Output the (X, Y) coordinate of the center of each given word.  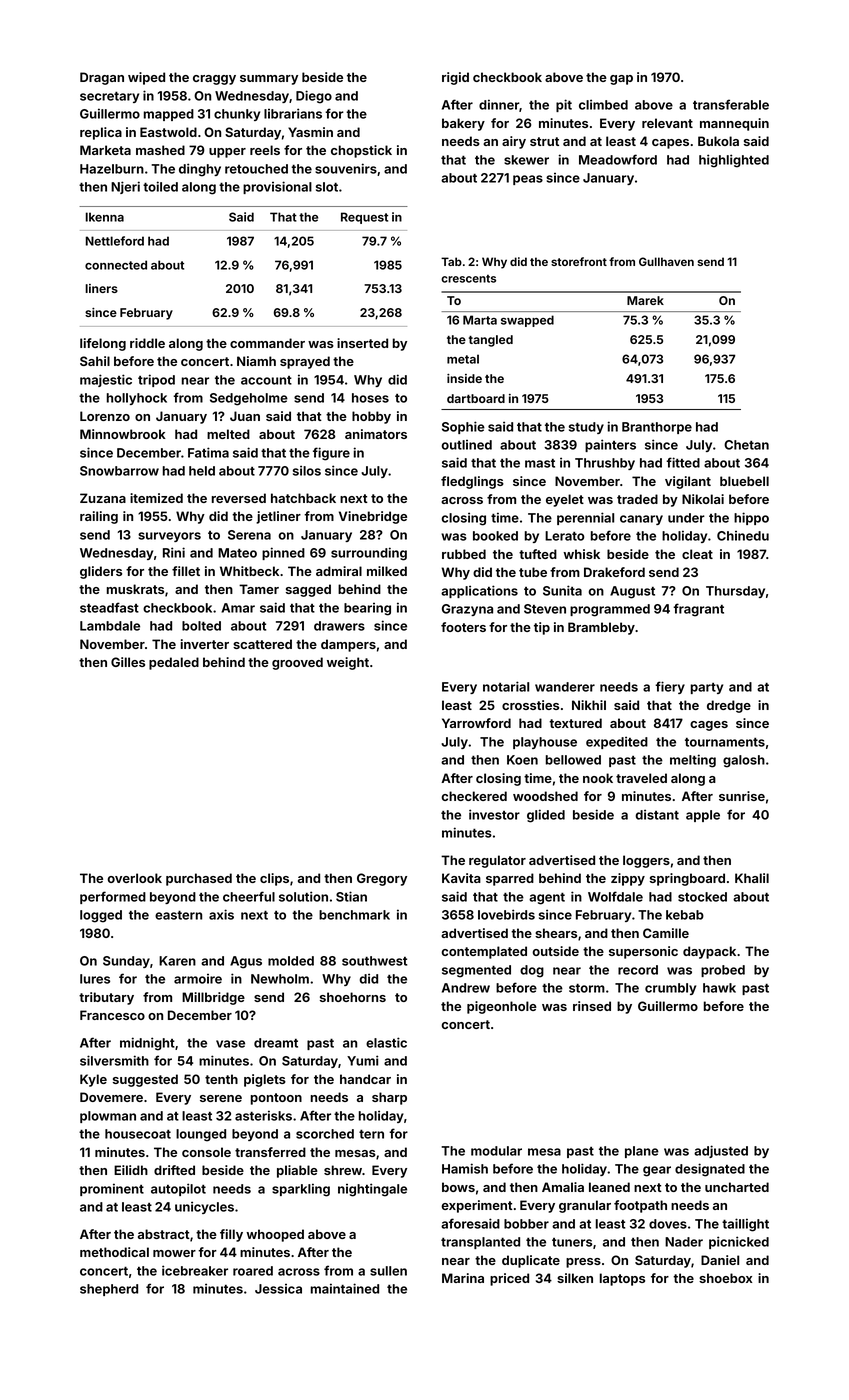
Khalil (752, 878)
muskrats (135, 589)
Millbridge (213, 998)
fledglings (472, 482)
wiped (146, 78)
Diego (314, 97)
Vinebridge (373, 517)
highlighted (734, 161)
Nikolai (703, 499)
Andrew (466, 988)
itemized (156, 498)
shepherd (109, 1290)
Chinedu (743, 536)
